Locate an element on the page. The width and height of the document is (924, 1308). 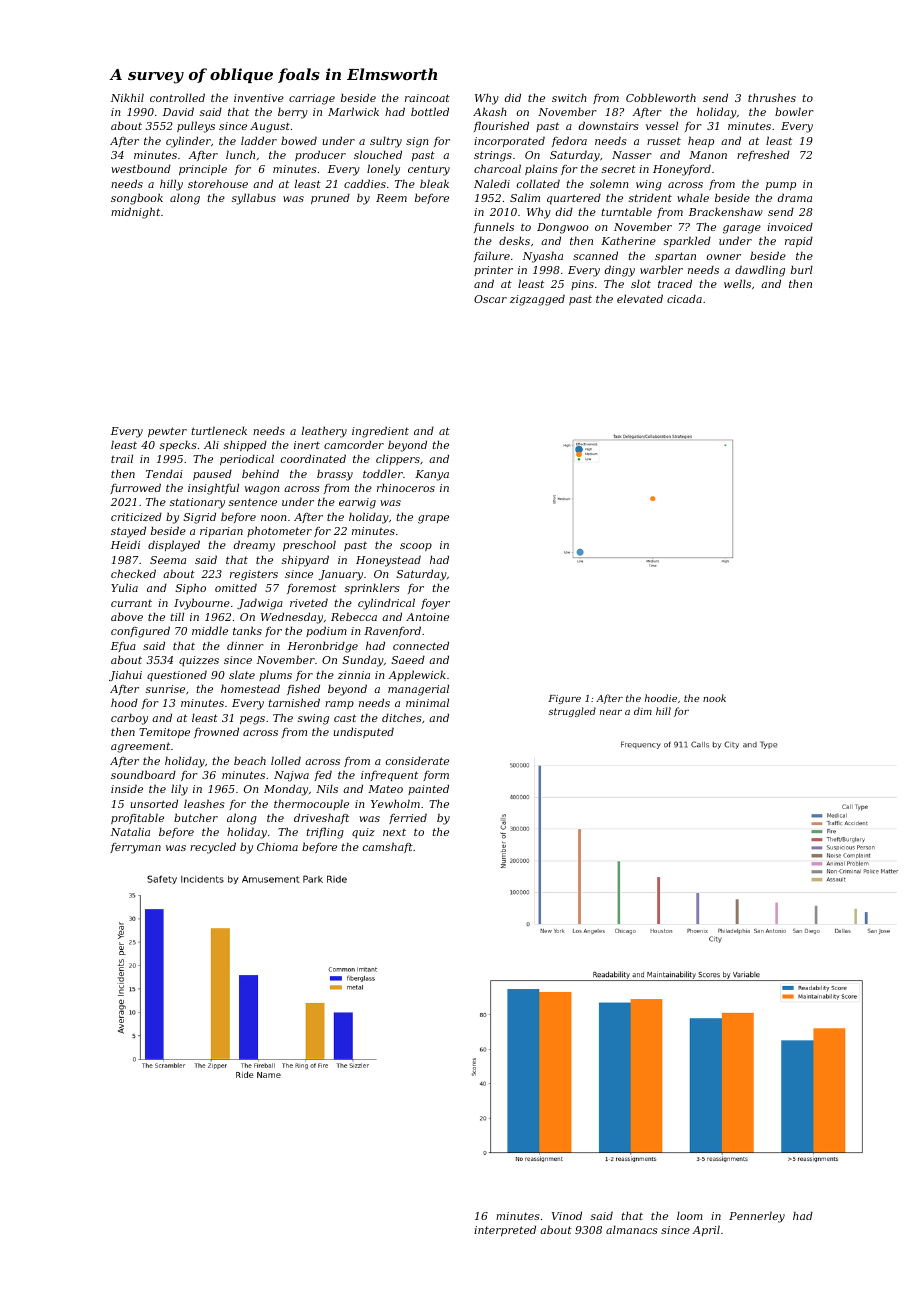
Chioma is located at coordinates (277, 846).
